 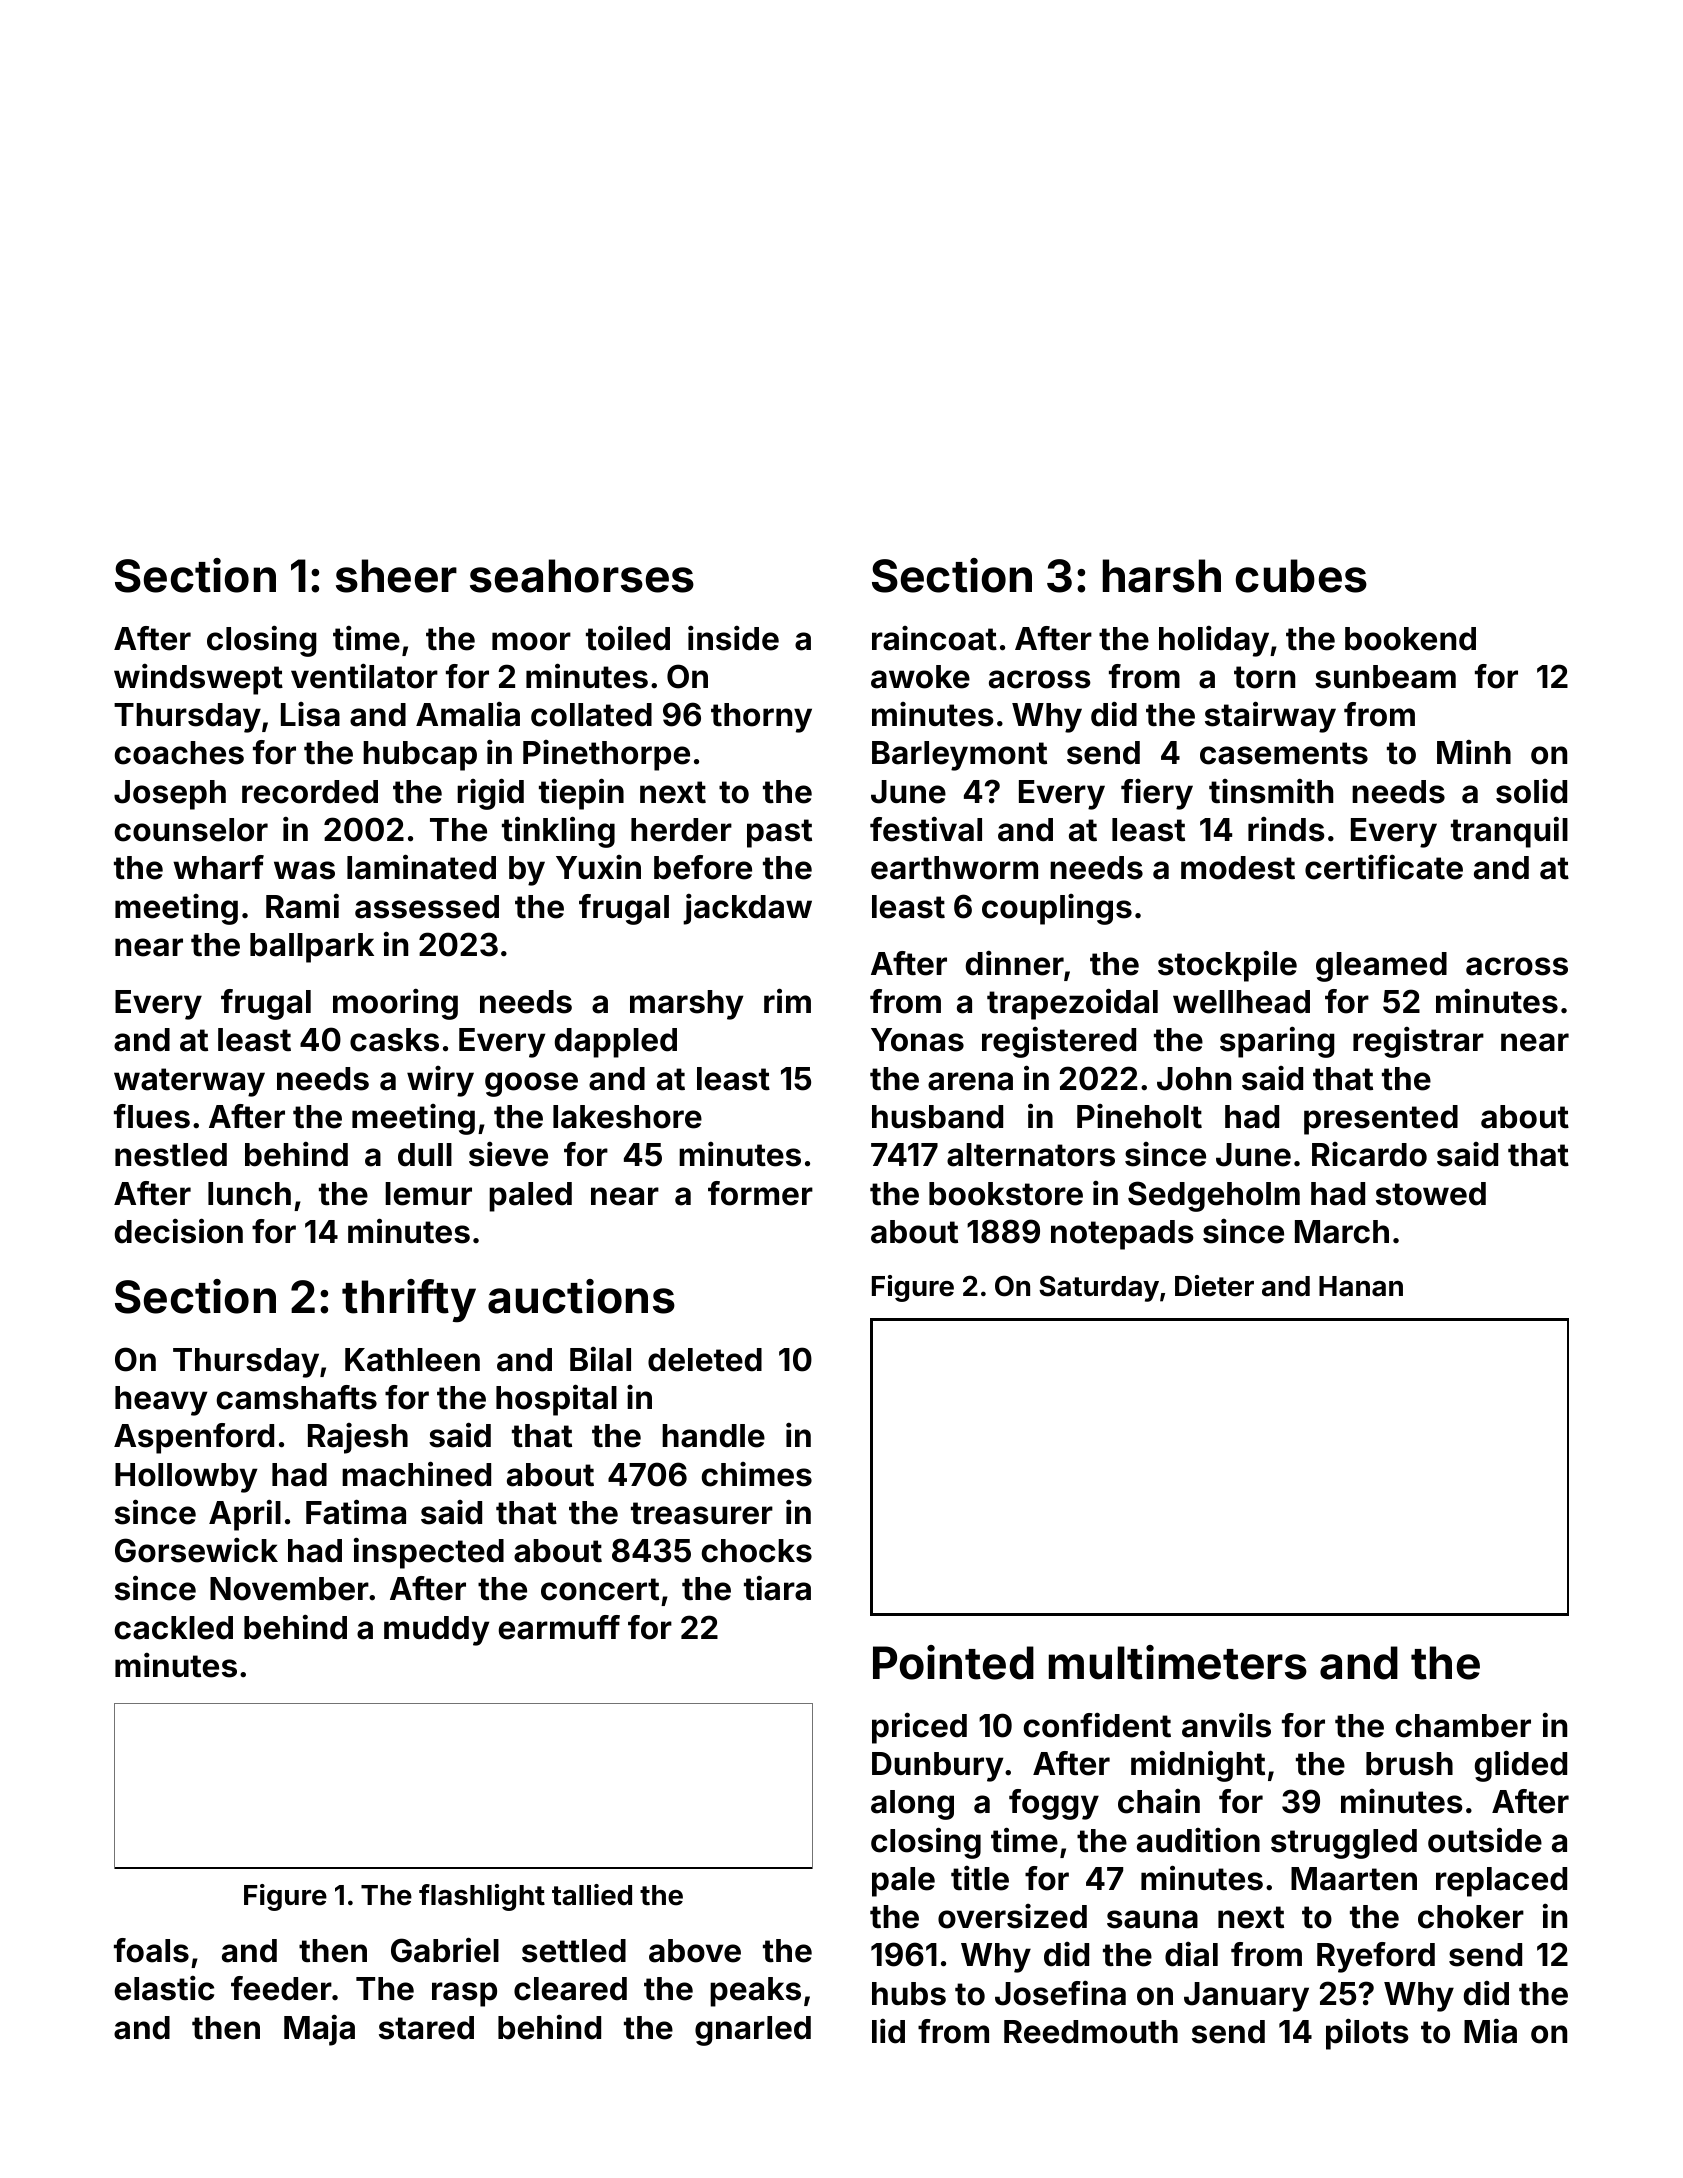 I want to click on sheer, so click(x=396, y=576).
